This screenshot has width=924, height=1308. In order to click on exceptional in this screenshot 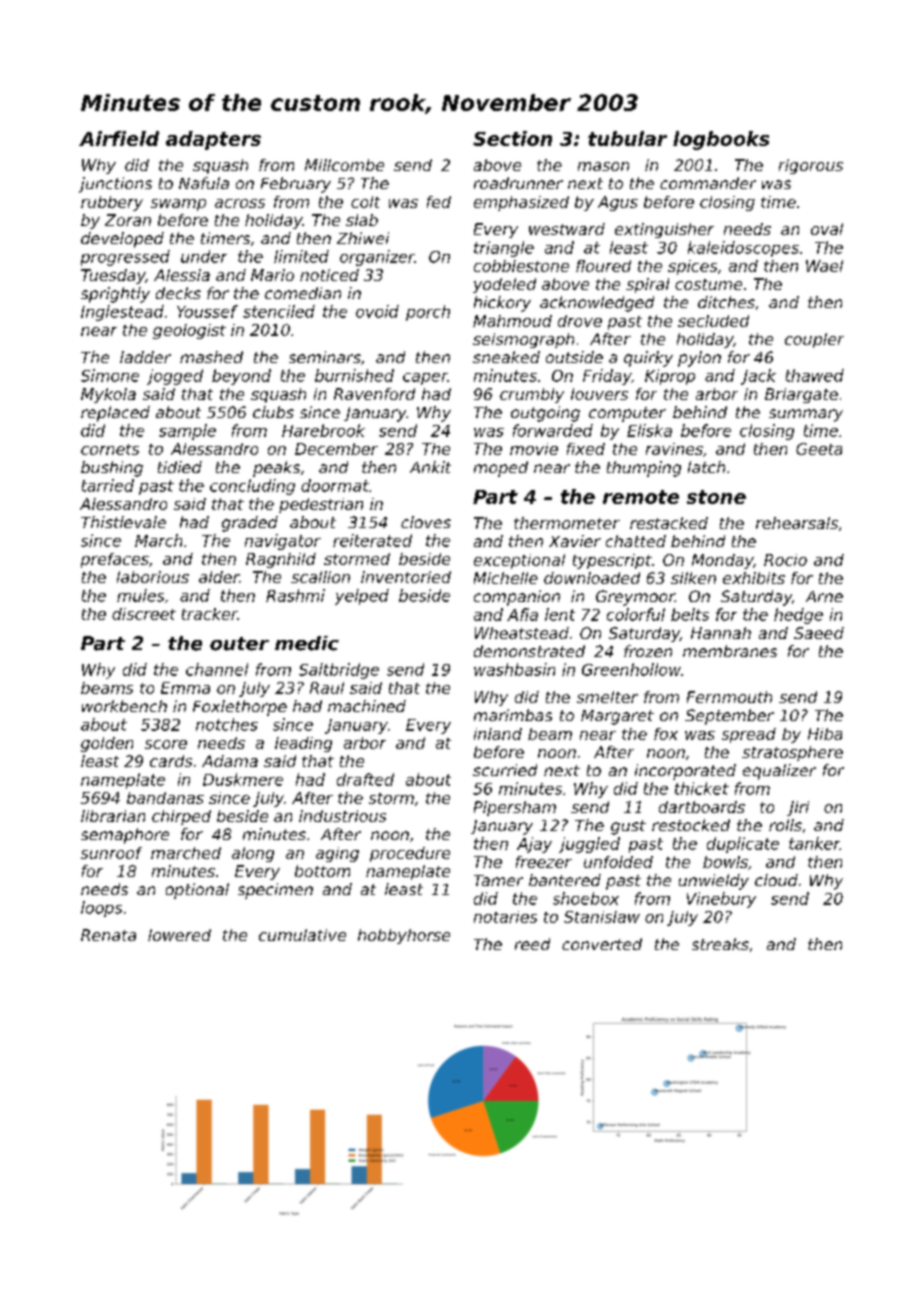, I will do `click(519, 561)`.
